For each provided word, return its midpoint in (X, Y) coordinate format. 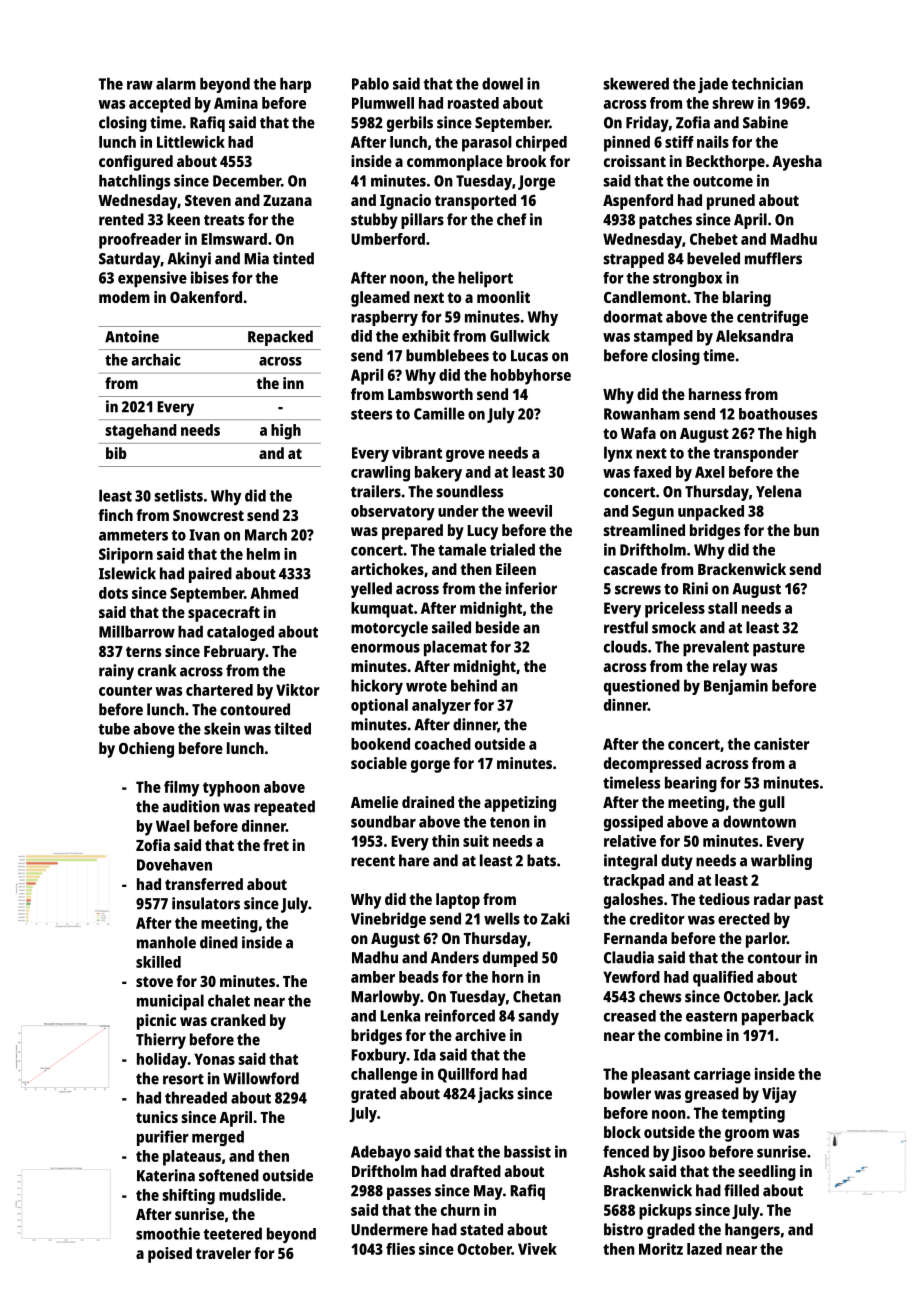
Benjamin (736, 687)
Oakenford (206, 297)
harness (715, 394)
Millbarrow (137, 631)
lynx (618, 454)
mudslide (250, 1194)
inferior (531, 588)
